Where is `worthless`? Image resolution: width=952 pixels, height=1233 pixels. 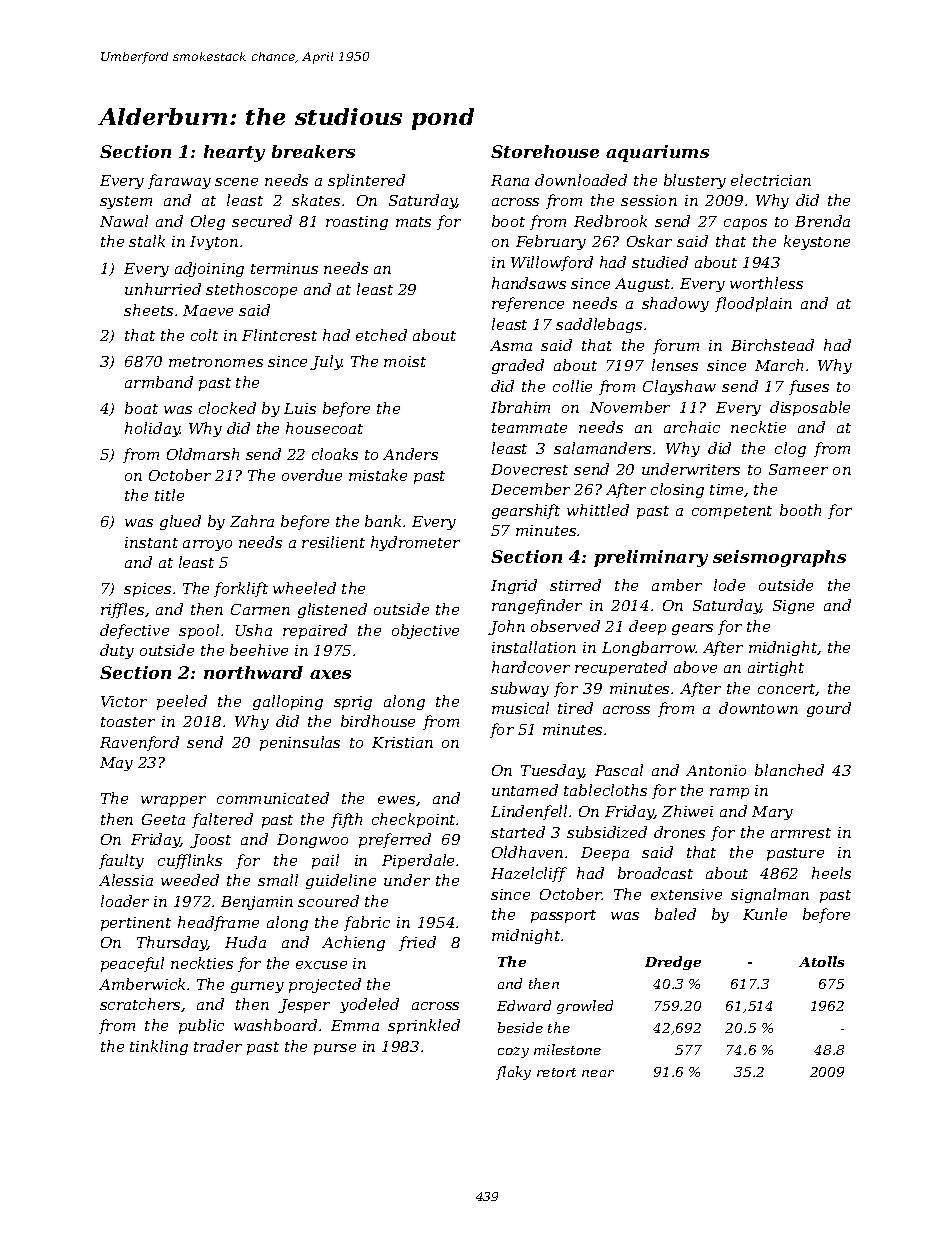 worthless is located at coordinates (766, 283).
